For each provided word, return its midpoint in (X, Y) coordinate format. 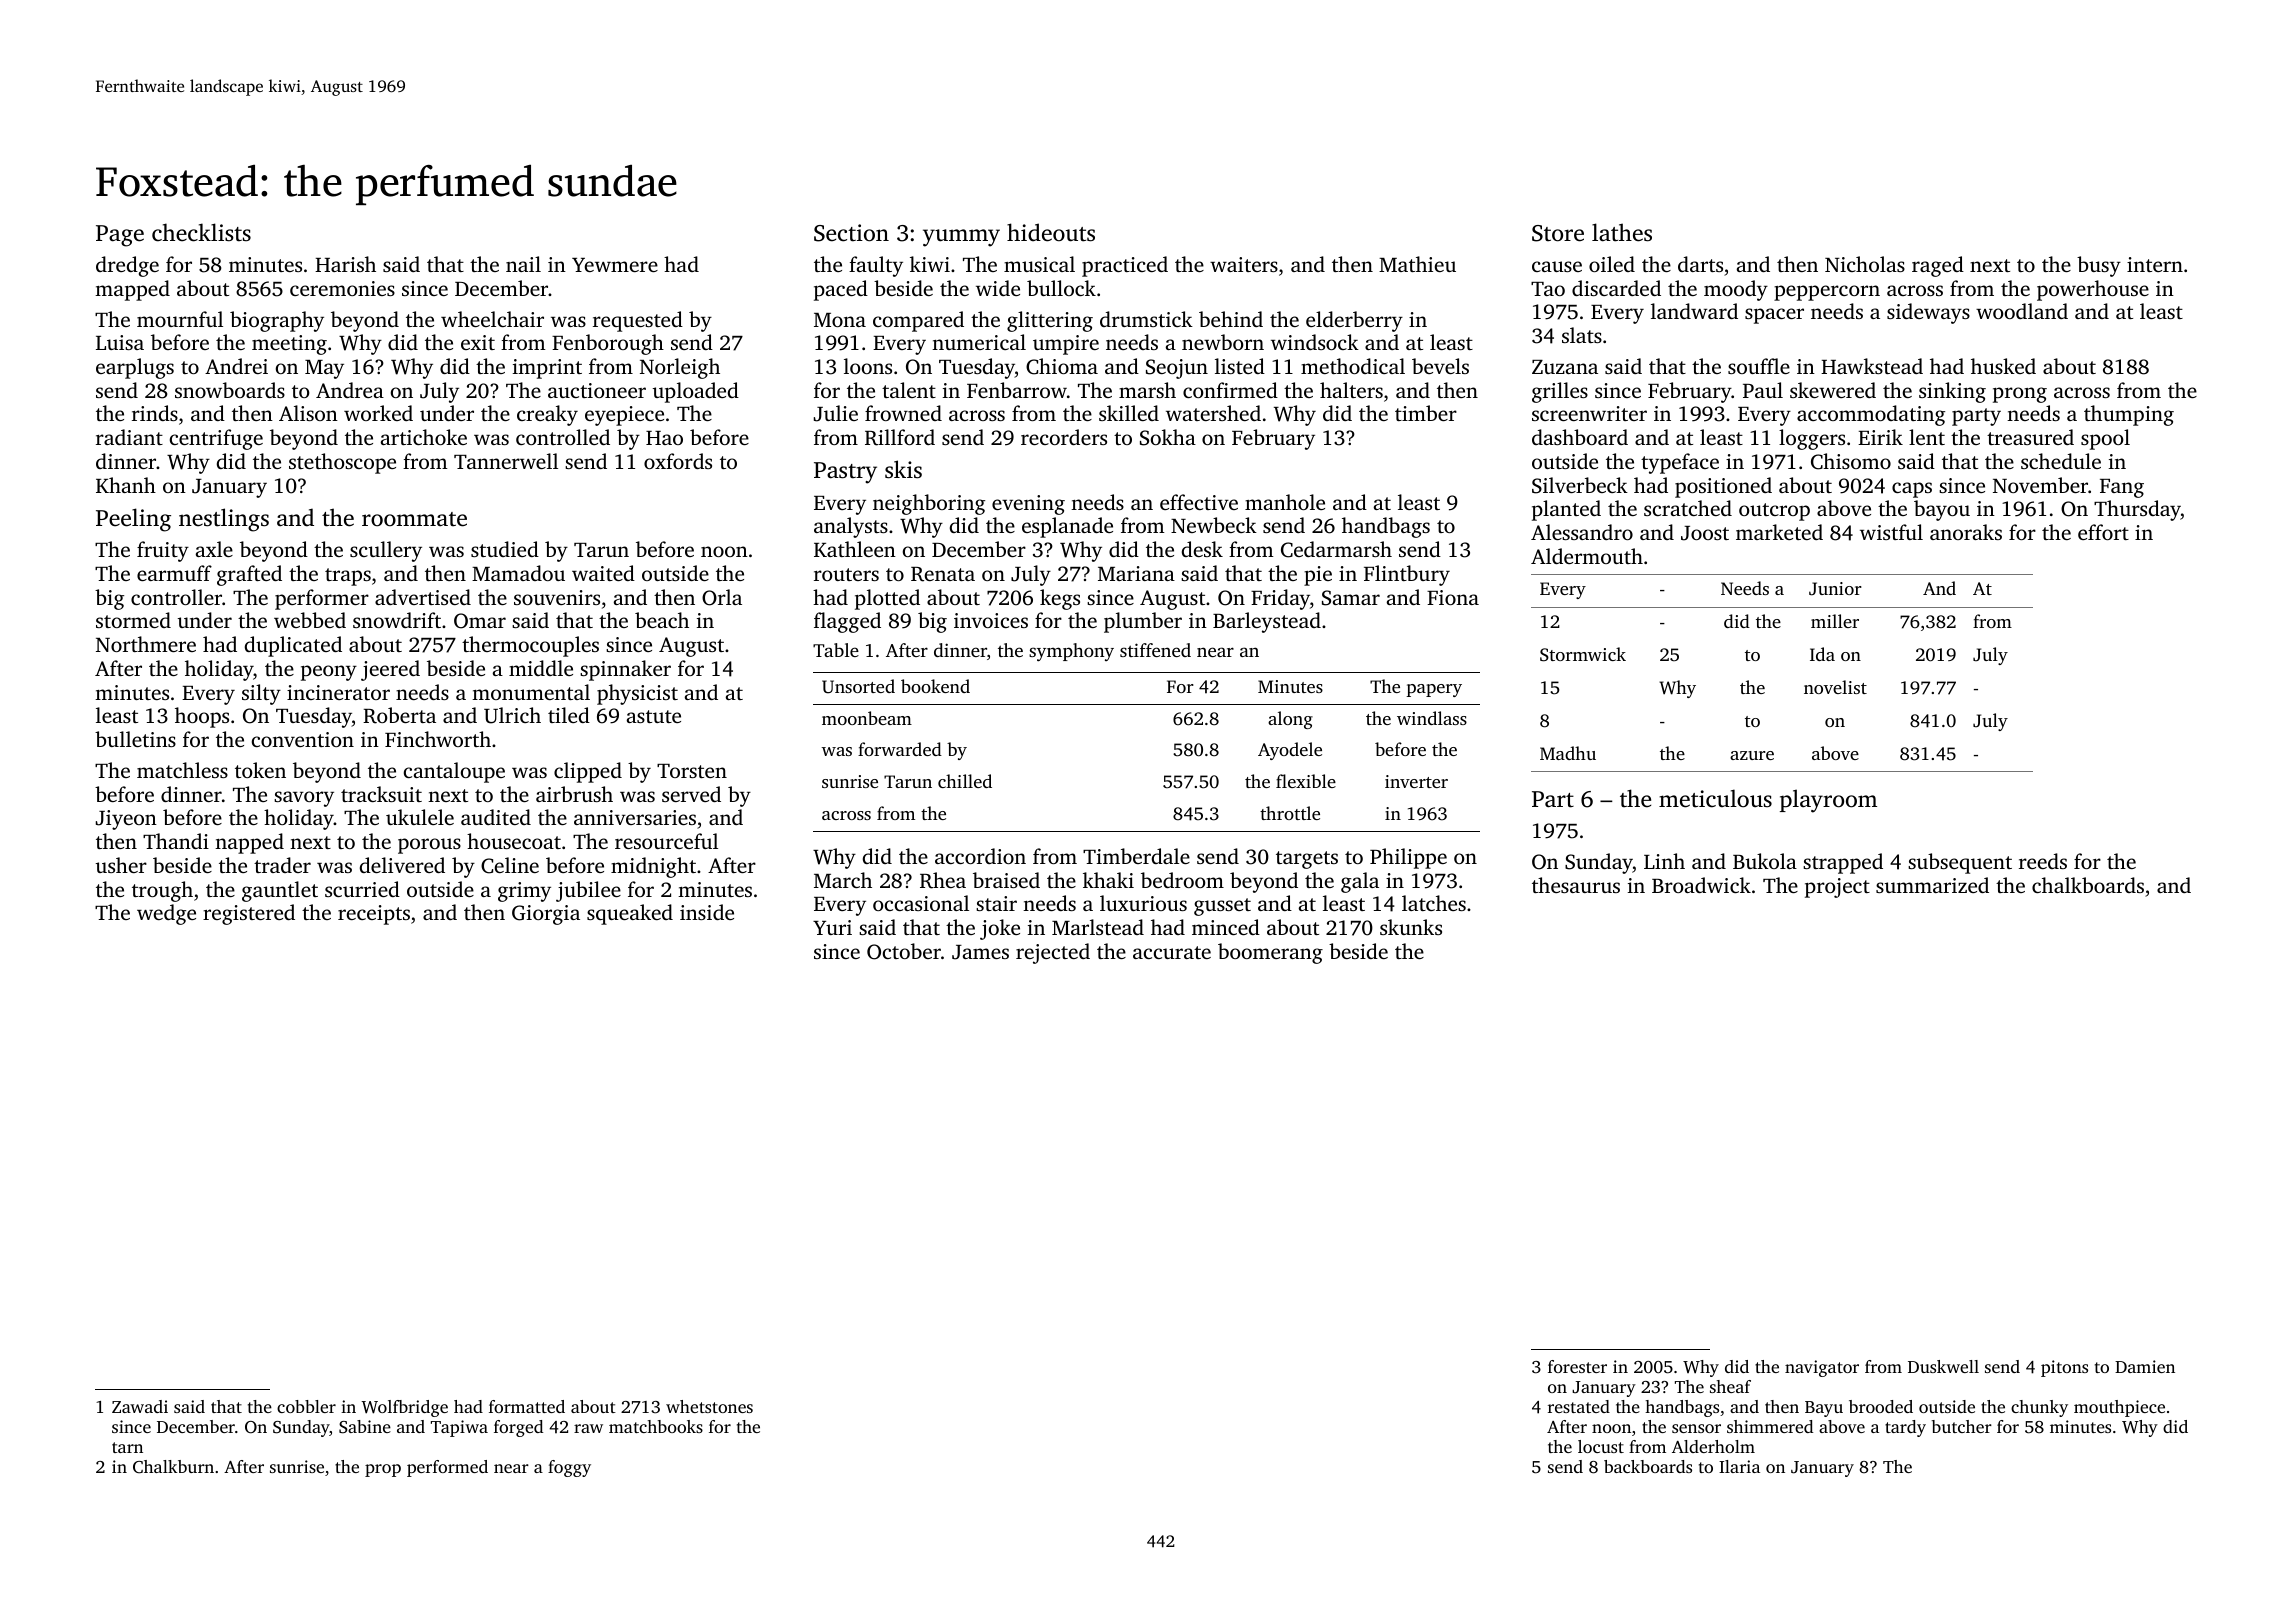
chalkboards (2088, 885)
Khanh (126, 485)
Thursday (2137, 510)
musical (1039, 264)
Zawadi (140, 1406)
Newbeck (1214, 525)
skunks (1411, 927)
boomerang (1270, 953)
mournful (180, 319)
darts (1700, 264)
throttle (1290, 813)
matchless (182, 770)
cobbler (306, 1406)
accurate (1172, 952)
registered (249, 914)
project (1837, 888)
